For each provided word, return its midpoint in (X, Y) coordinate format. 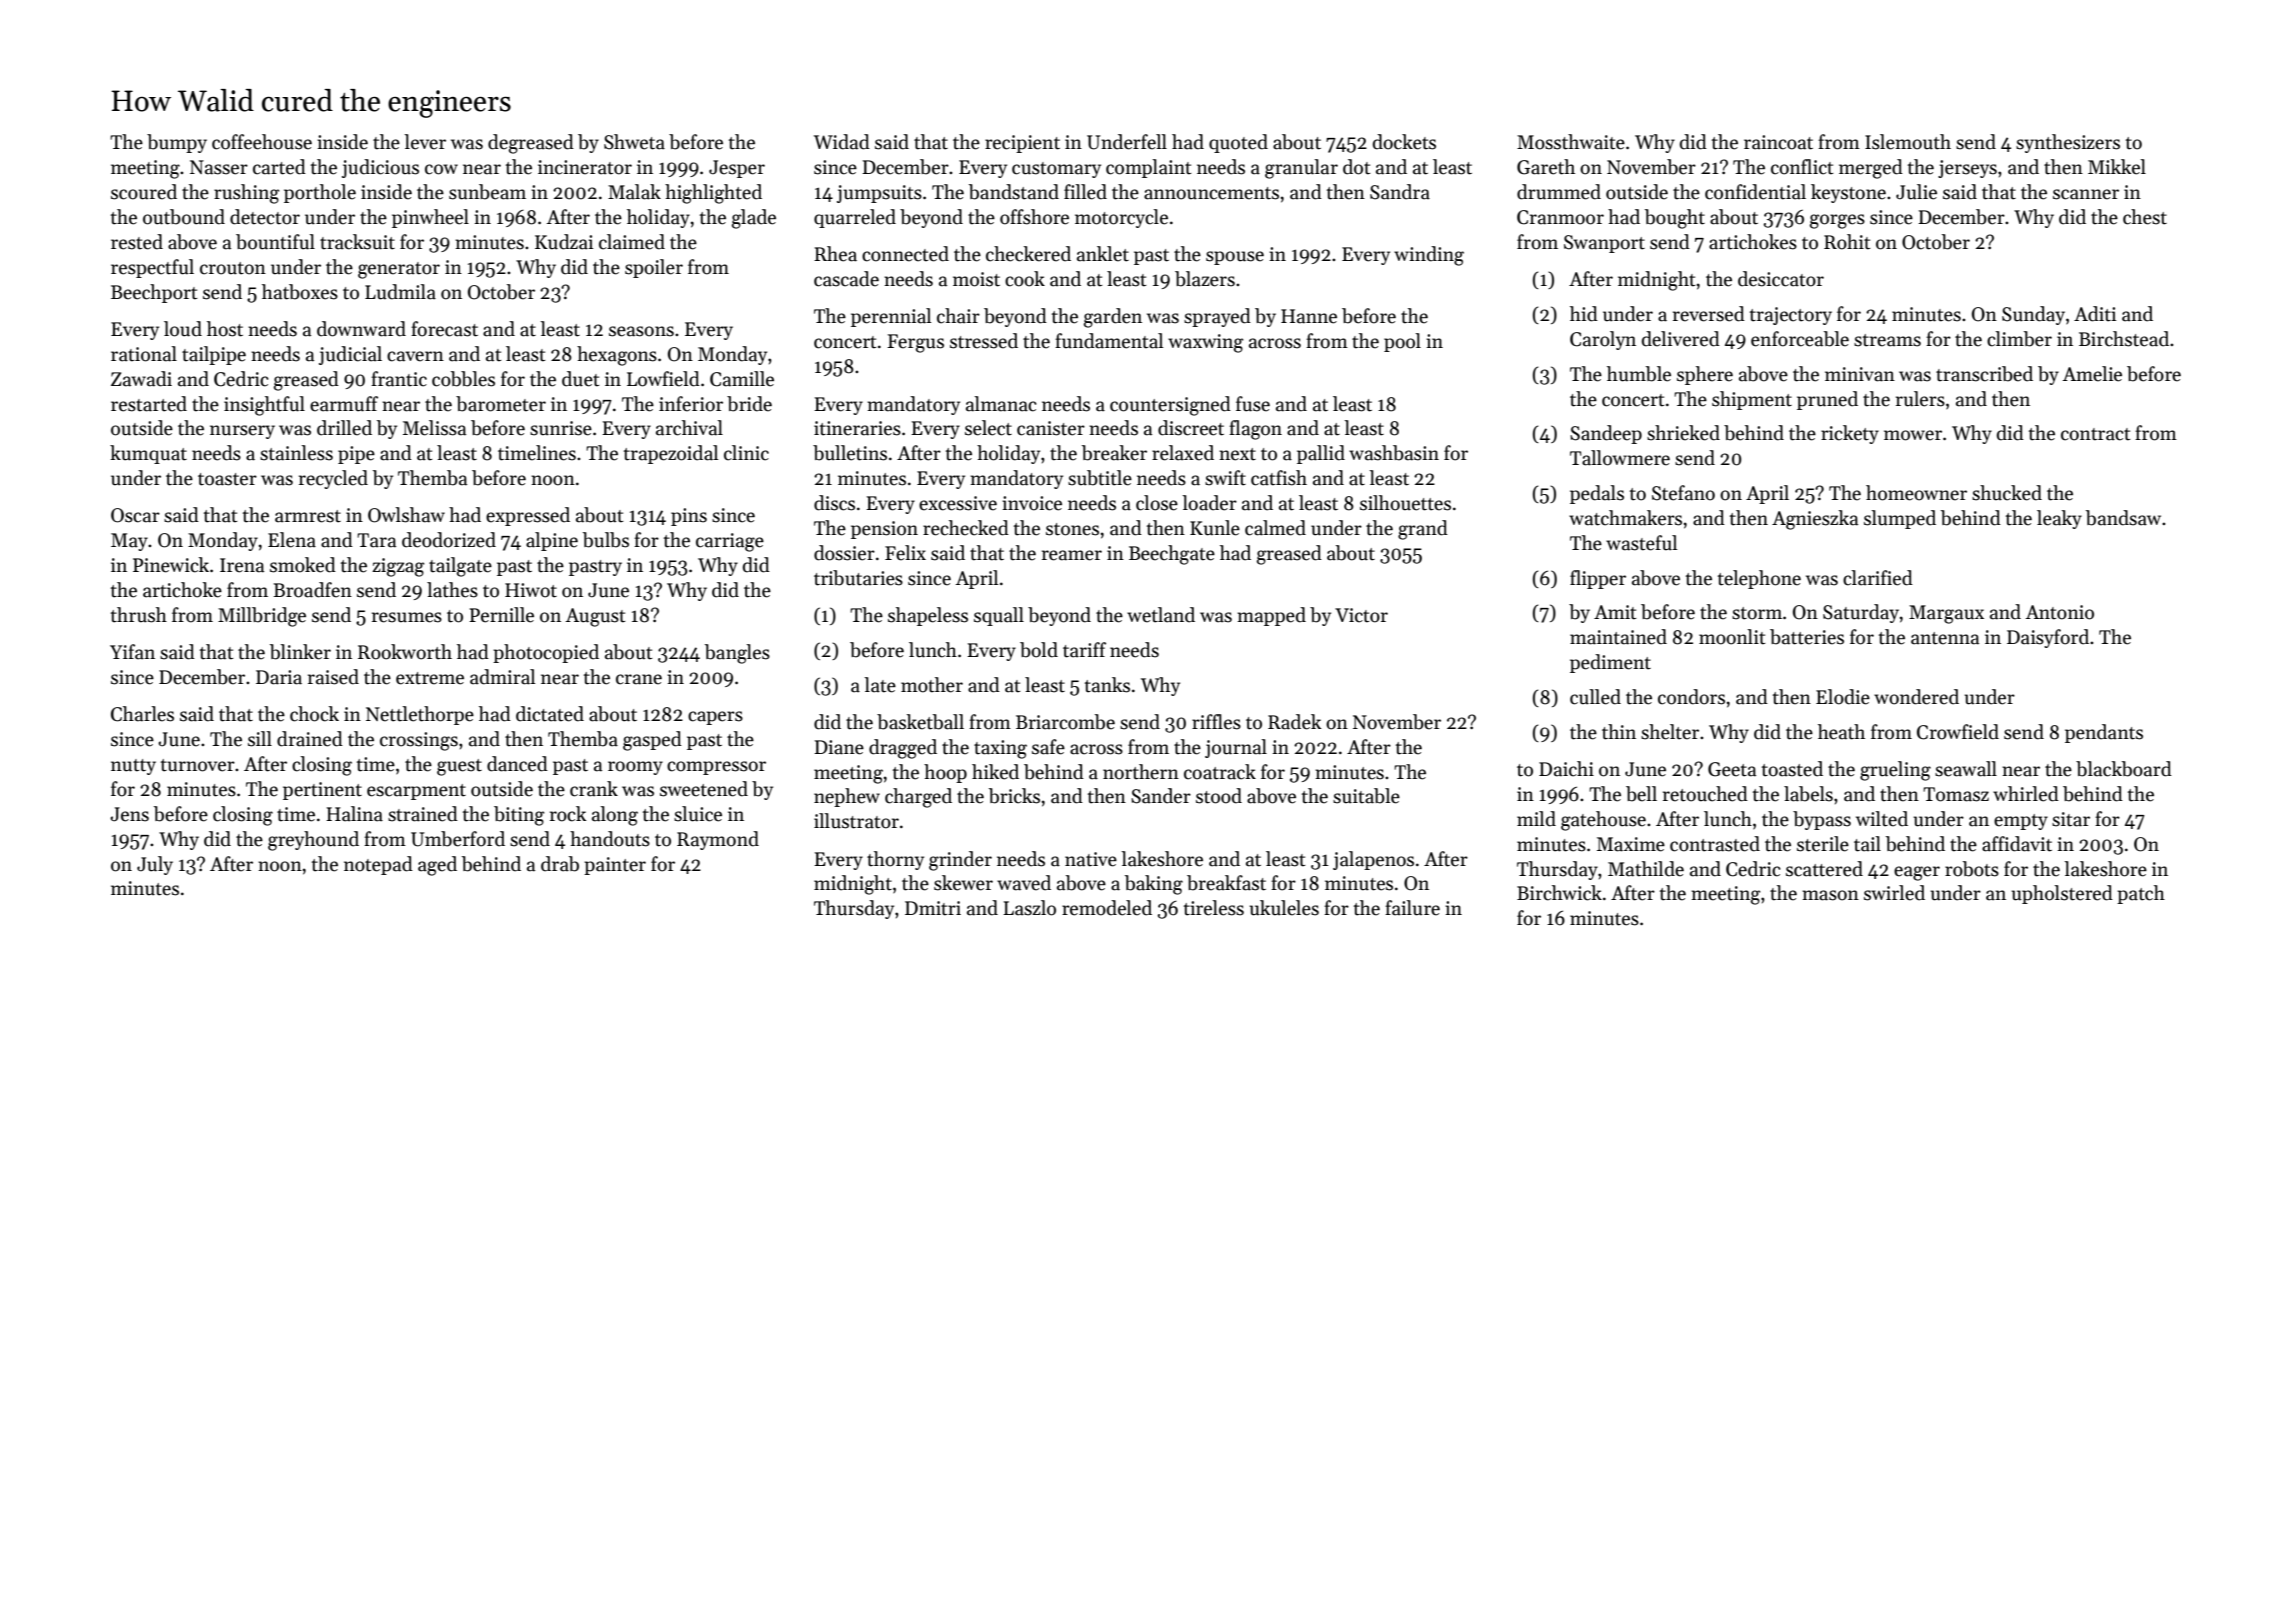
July (155, 865)
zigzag (398, 567)
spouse (1235, 258)
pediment (1610, 663)
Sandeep (1606, 434)
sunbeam (487, 192)
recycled (333, 479)
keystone (1848, 193)
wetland (1161, 615)
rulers (1920, 399)
